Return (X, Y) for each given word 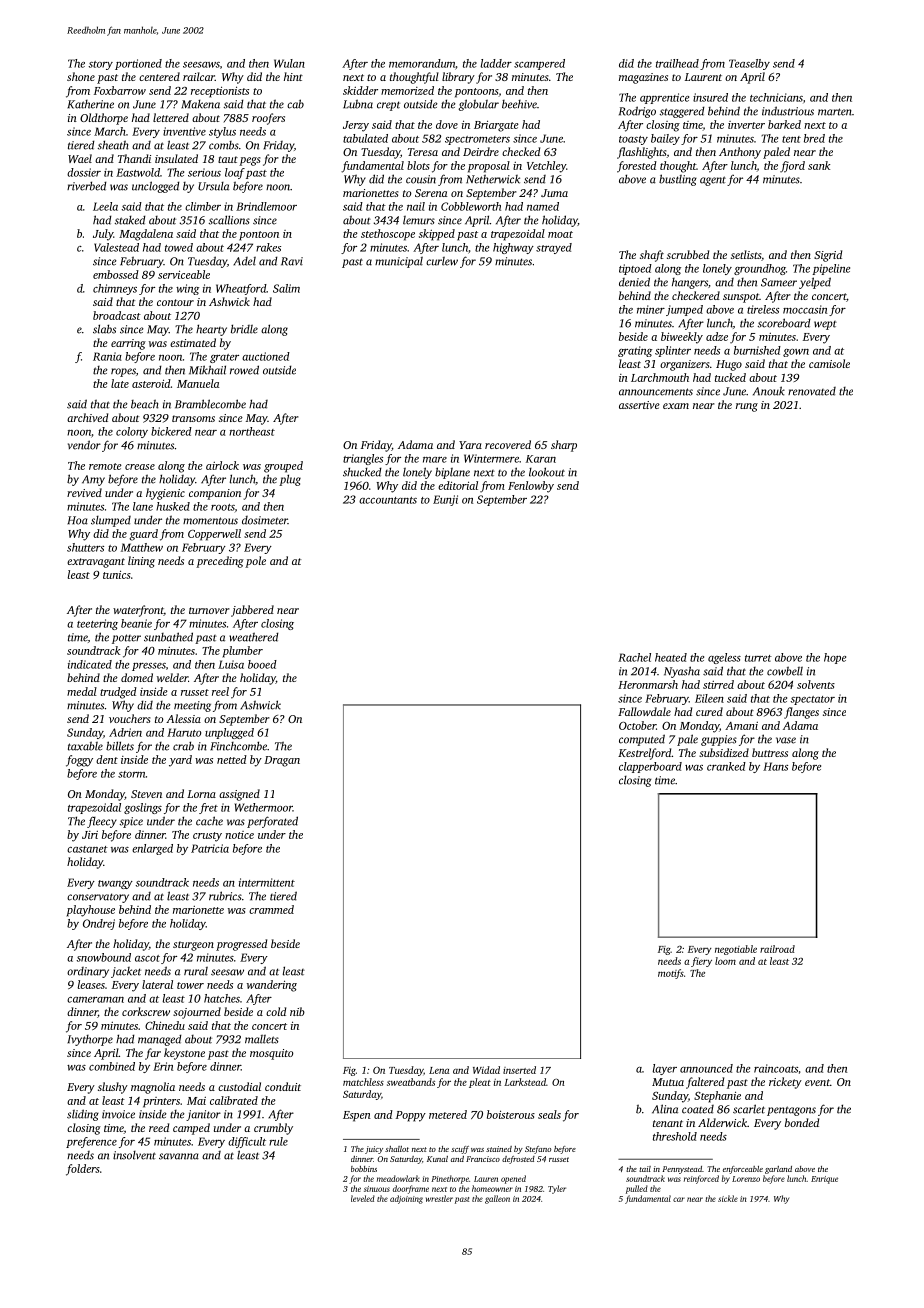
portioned (138, 64)
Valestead (116, 247)
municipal (399, 262)
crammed (271, 909)
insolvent (134, 1155)
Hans (775, 766)
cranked (726, 766)
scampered (539, 64)
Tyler (557, 1189)
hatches (222, 998)
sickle (728, 1198)
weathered (254, 637)
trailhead (677, 63)
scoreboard (784, 323)
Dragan (282, 761)
